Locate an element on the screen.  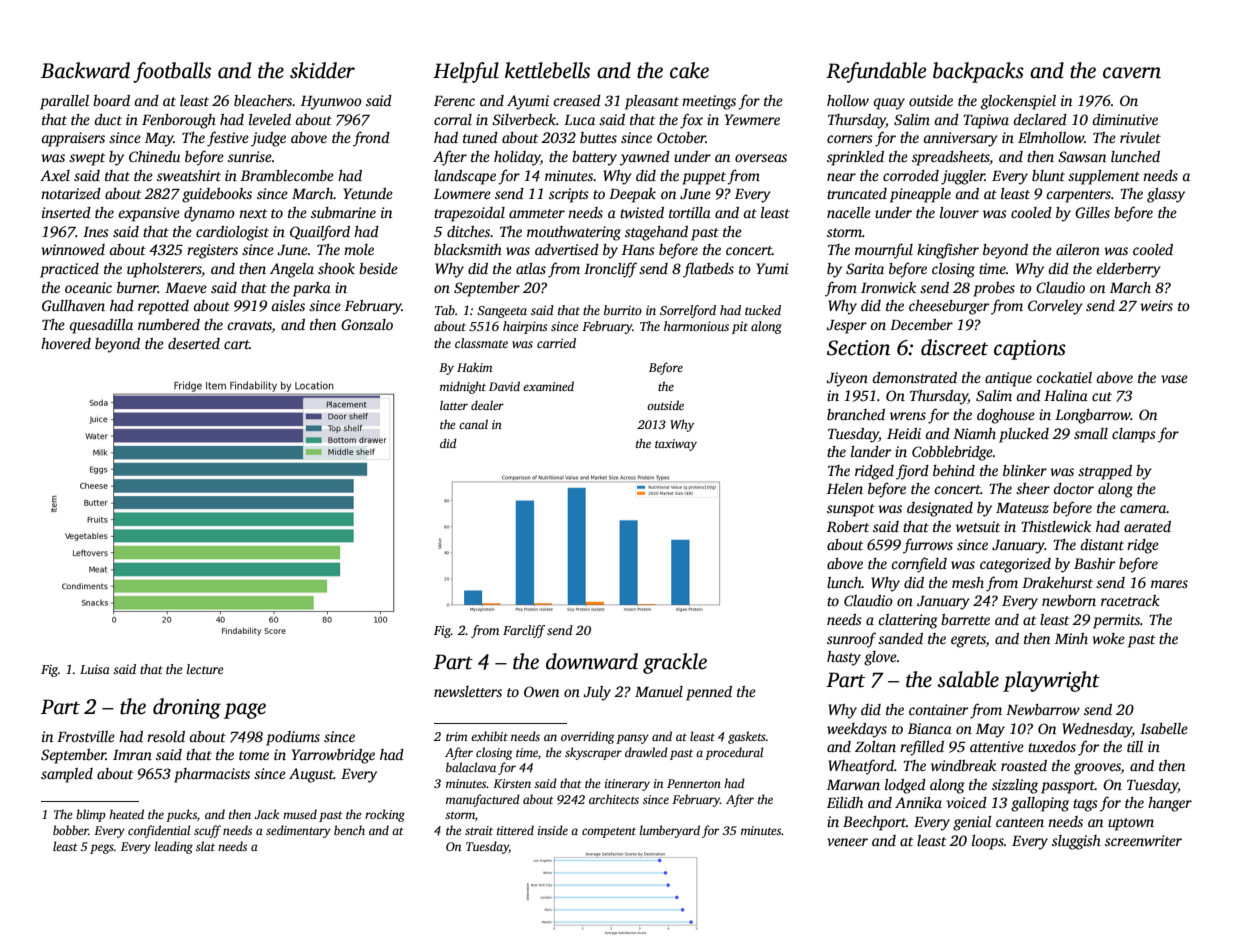
resold is located at coordinates (166, 736).
